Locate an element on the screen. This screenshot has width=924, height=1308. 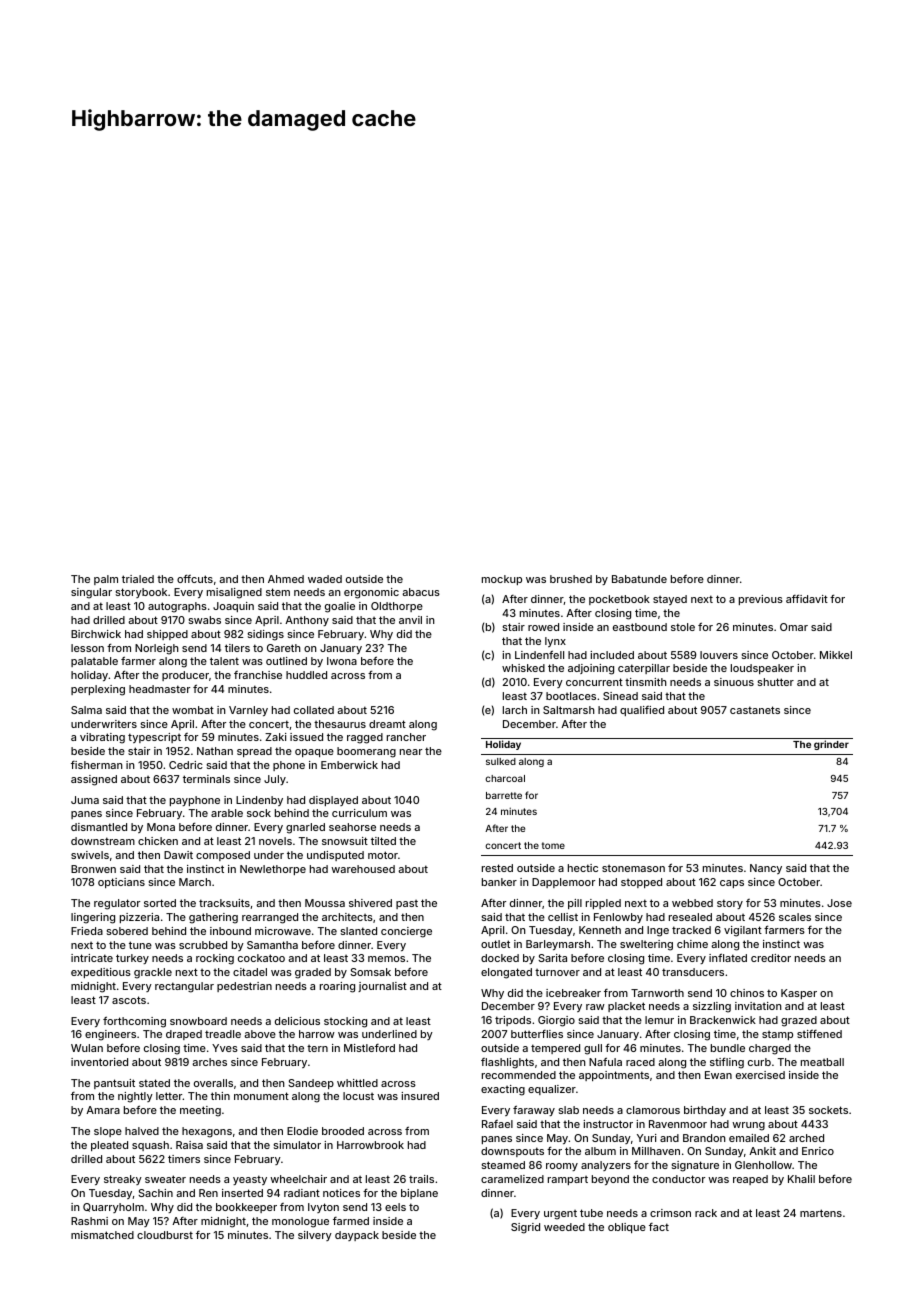
caps is located at coordinates (732, 884).
